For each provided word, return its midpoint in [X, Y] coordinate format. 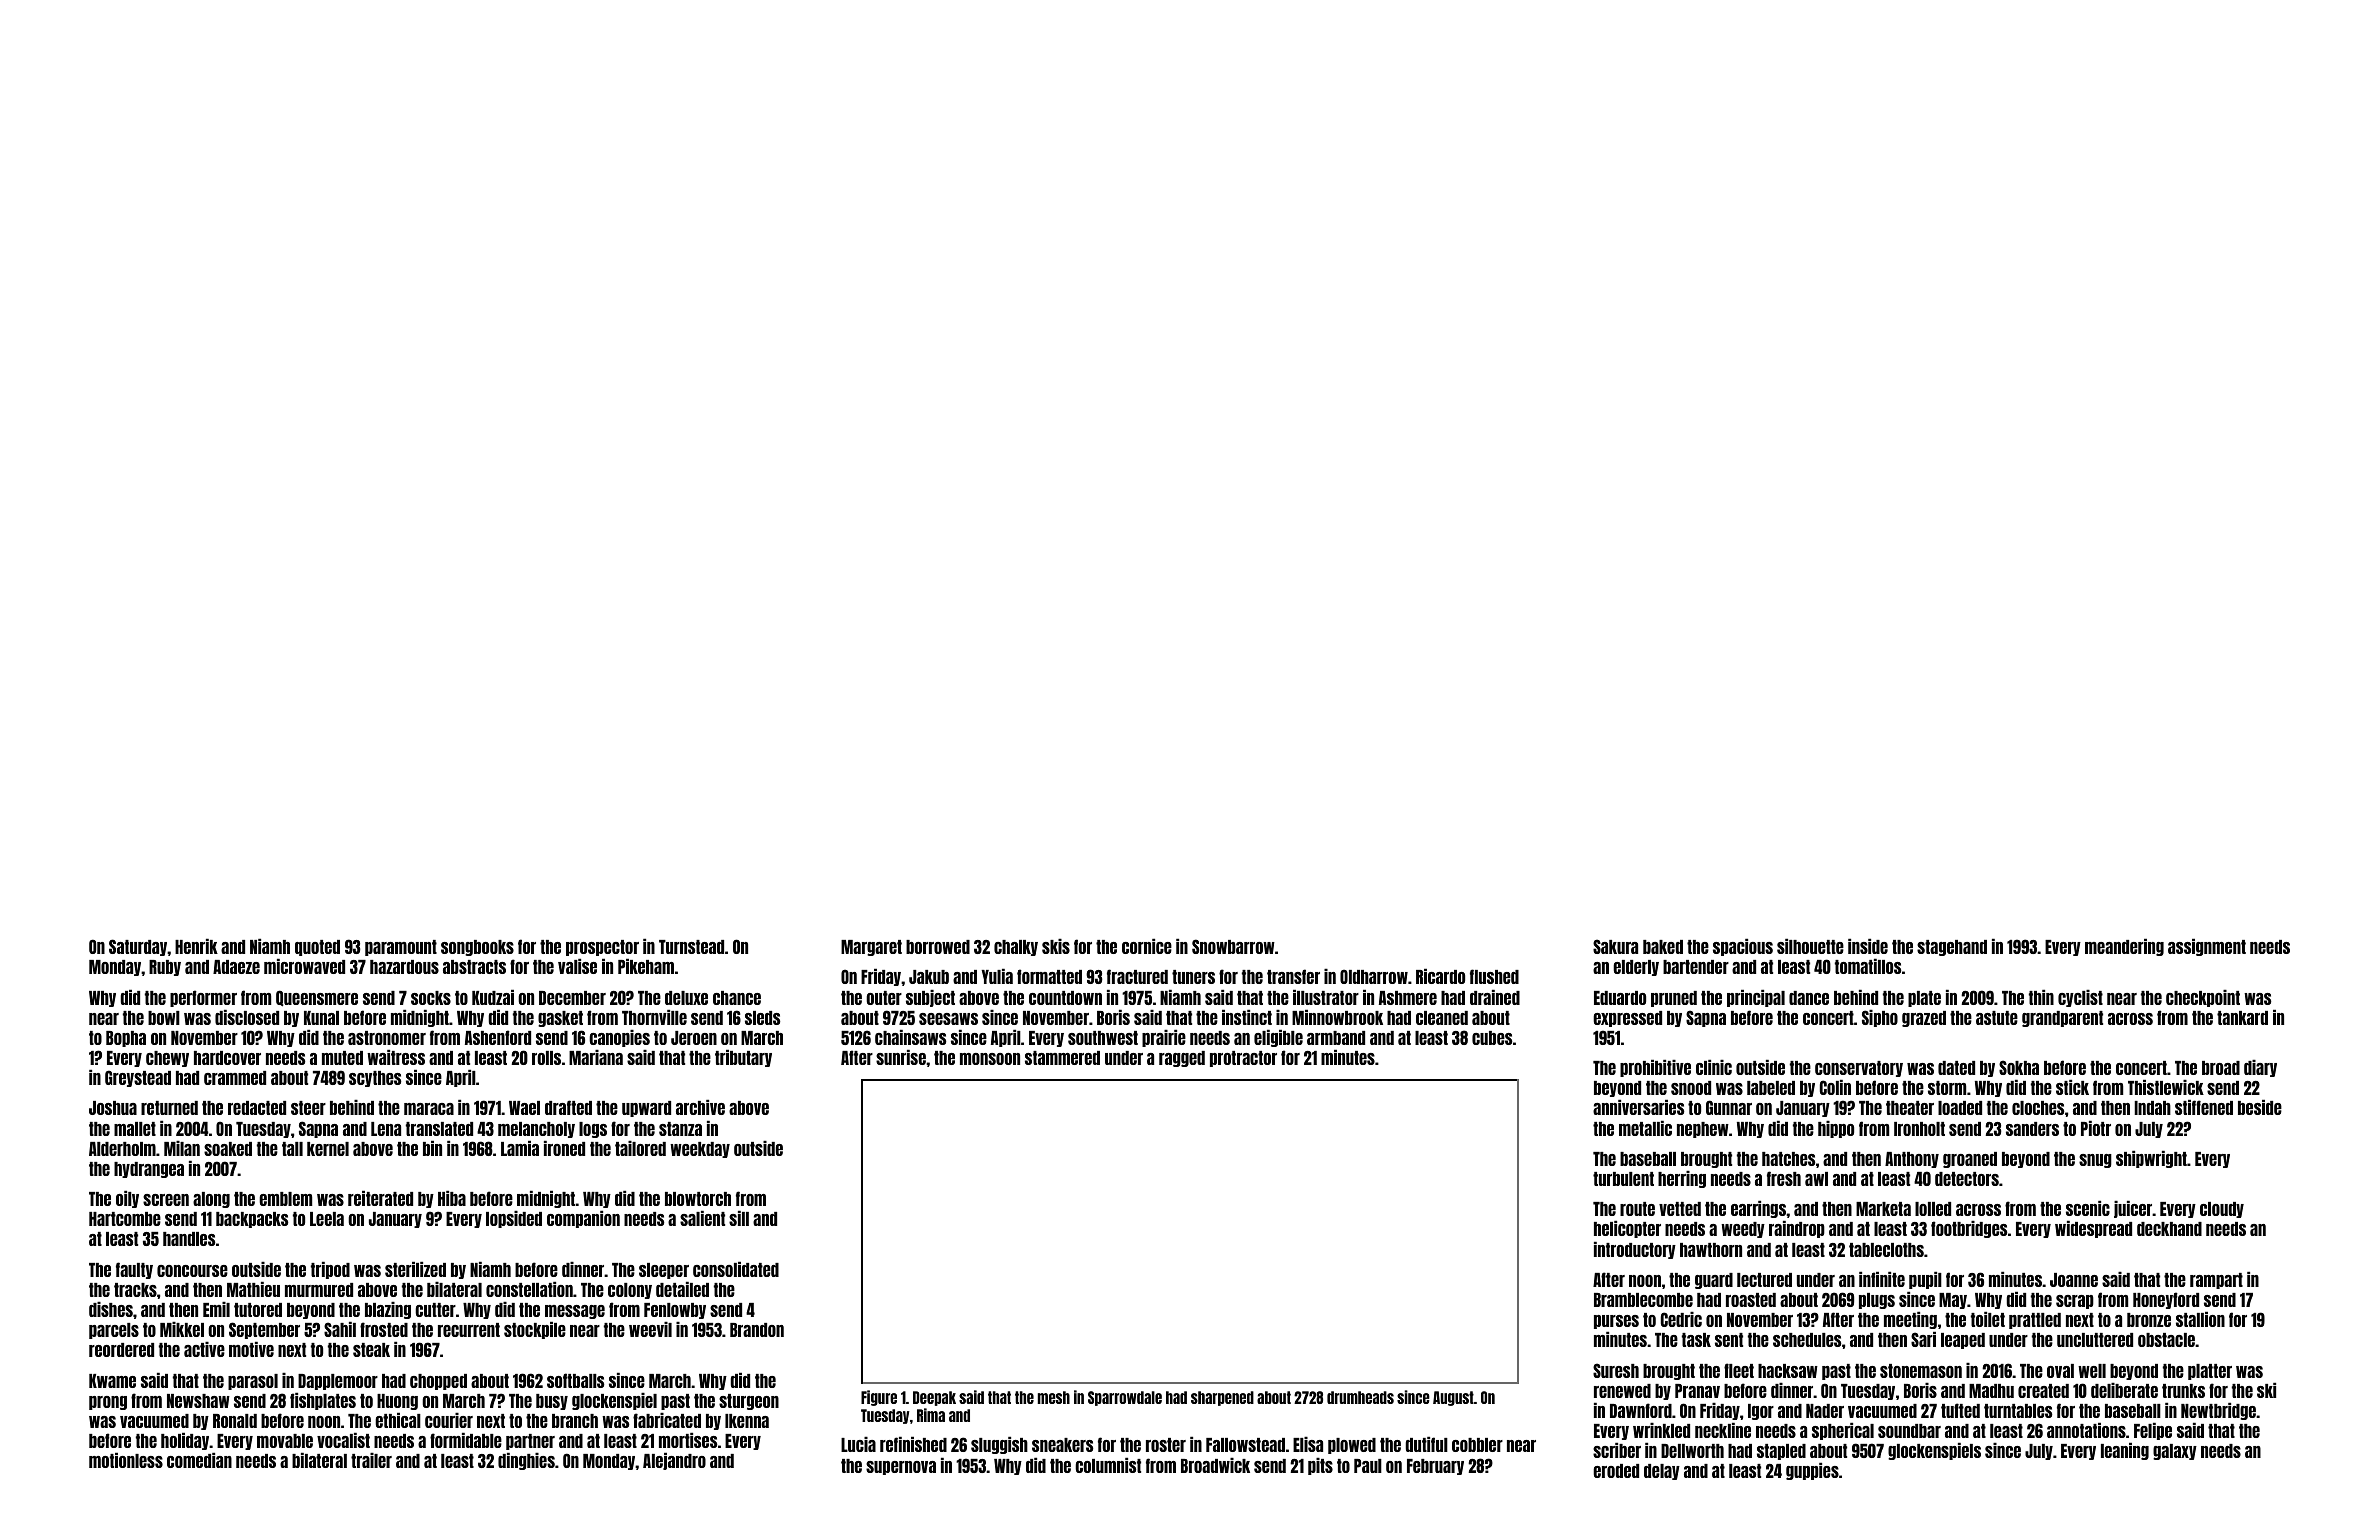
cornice [1147, 946]
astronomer [387, 1038]
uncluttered [2095, 1340]
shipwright [2151, 1159]
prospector [602, 948]
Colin [1835, 1087]
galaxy [2175, 1452]
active [204, 1349]
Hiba [452, 1198]
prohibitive [1655, 1068]
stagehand [1952, 948]
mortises [688, 1440]
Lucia [858, 1444]
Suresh [1616, 1370]
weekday [700, 1150]
